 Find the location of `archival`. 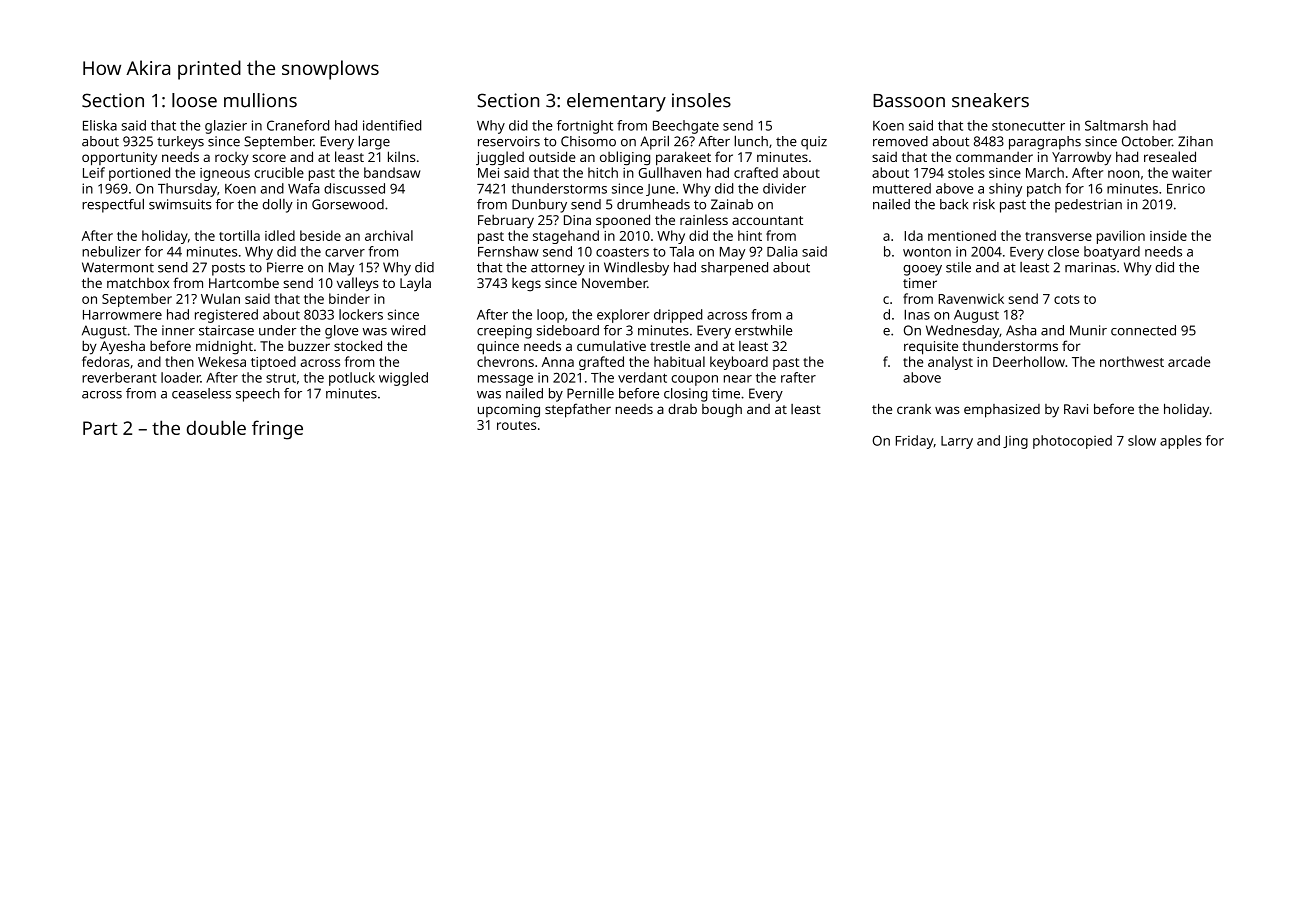

archival is located at coordinates (389, 235).
